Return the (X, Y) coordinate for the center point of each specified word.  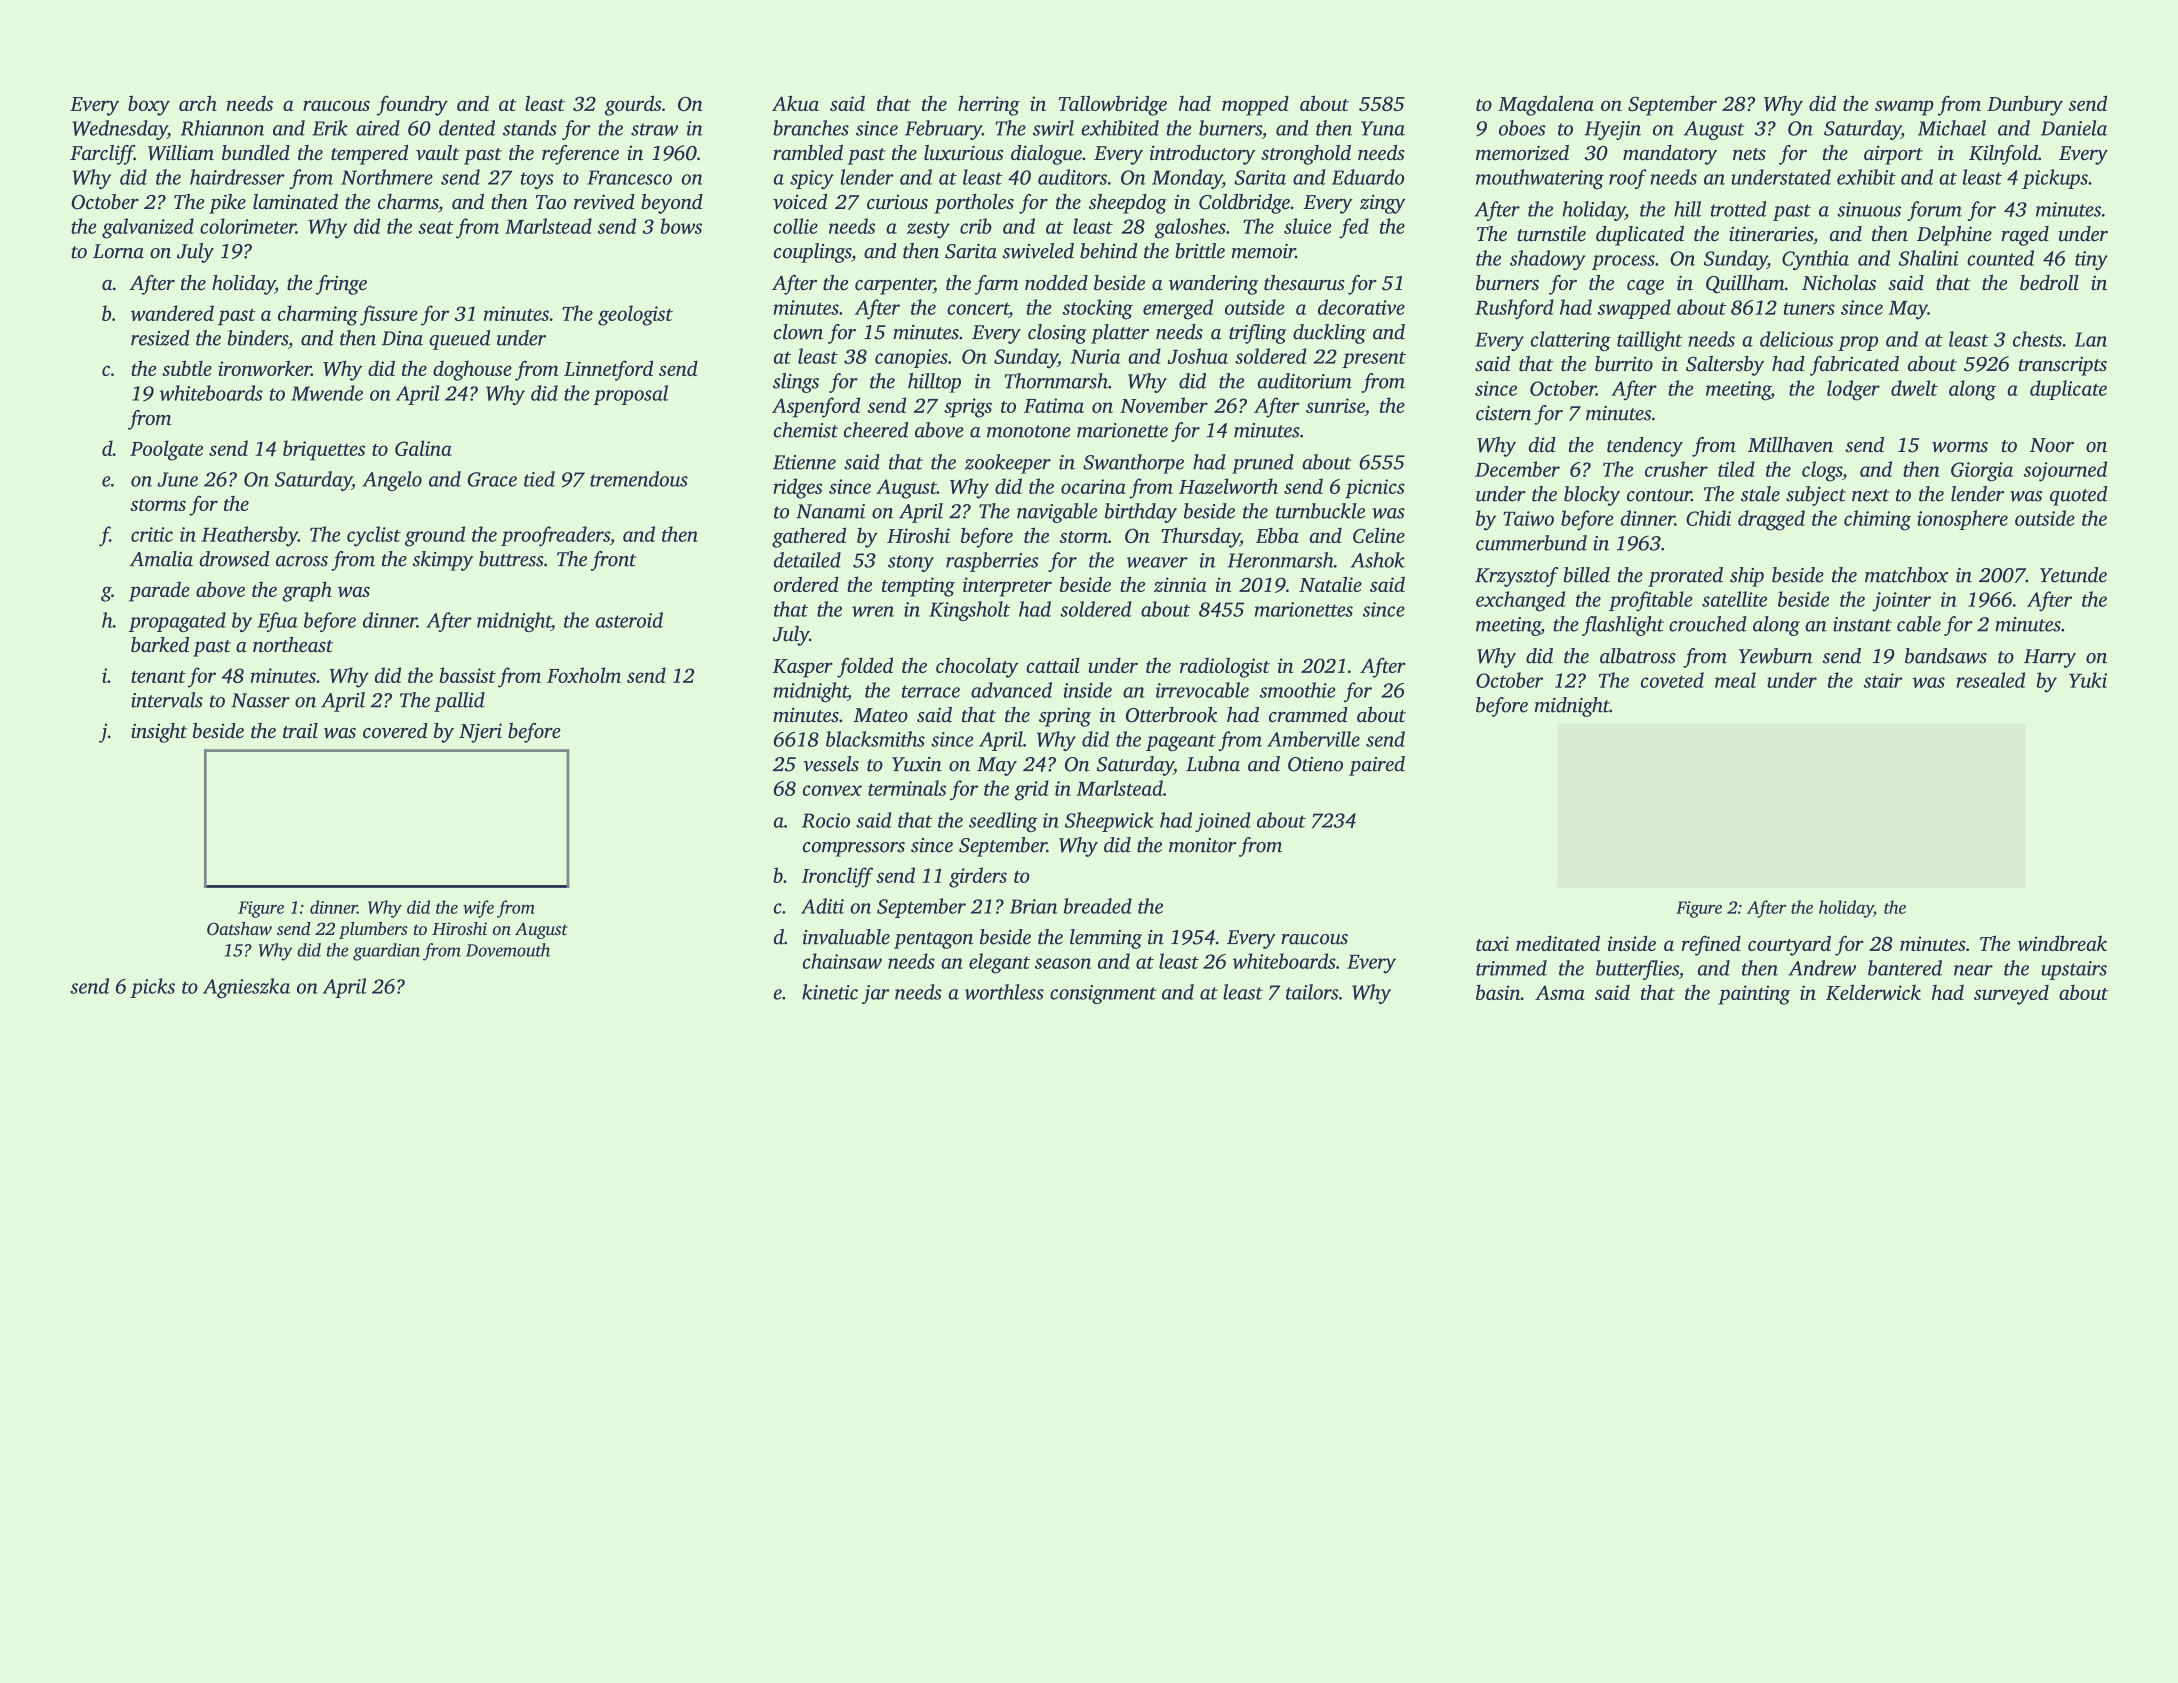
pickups (2055, 179)
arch (198, 103)
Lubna (1213, 764)
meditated (1558, 943)
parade (159, 591)
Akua (795, 103)
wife (478, 909)
